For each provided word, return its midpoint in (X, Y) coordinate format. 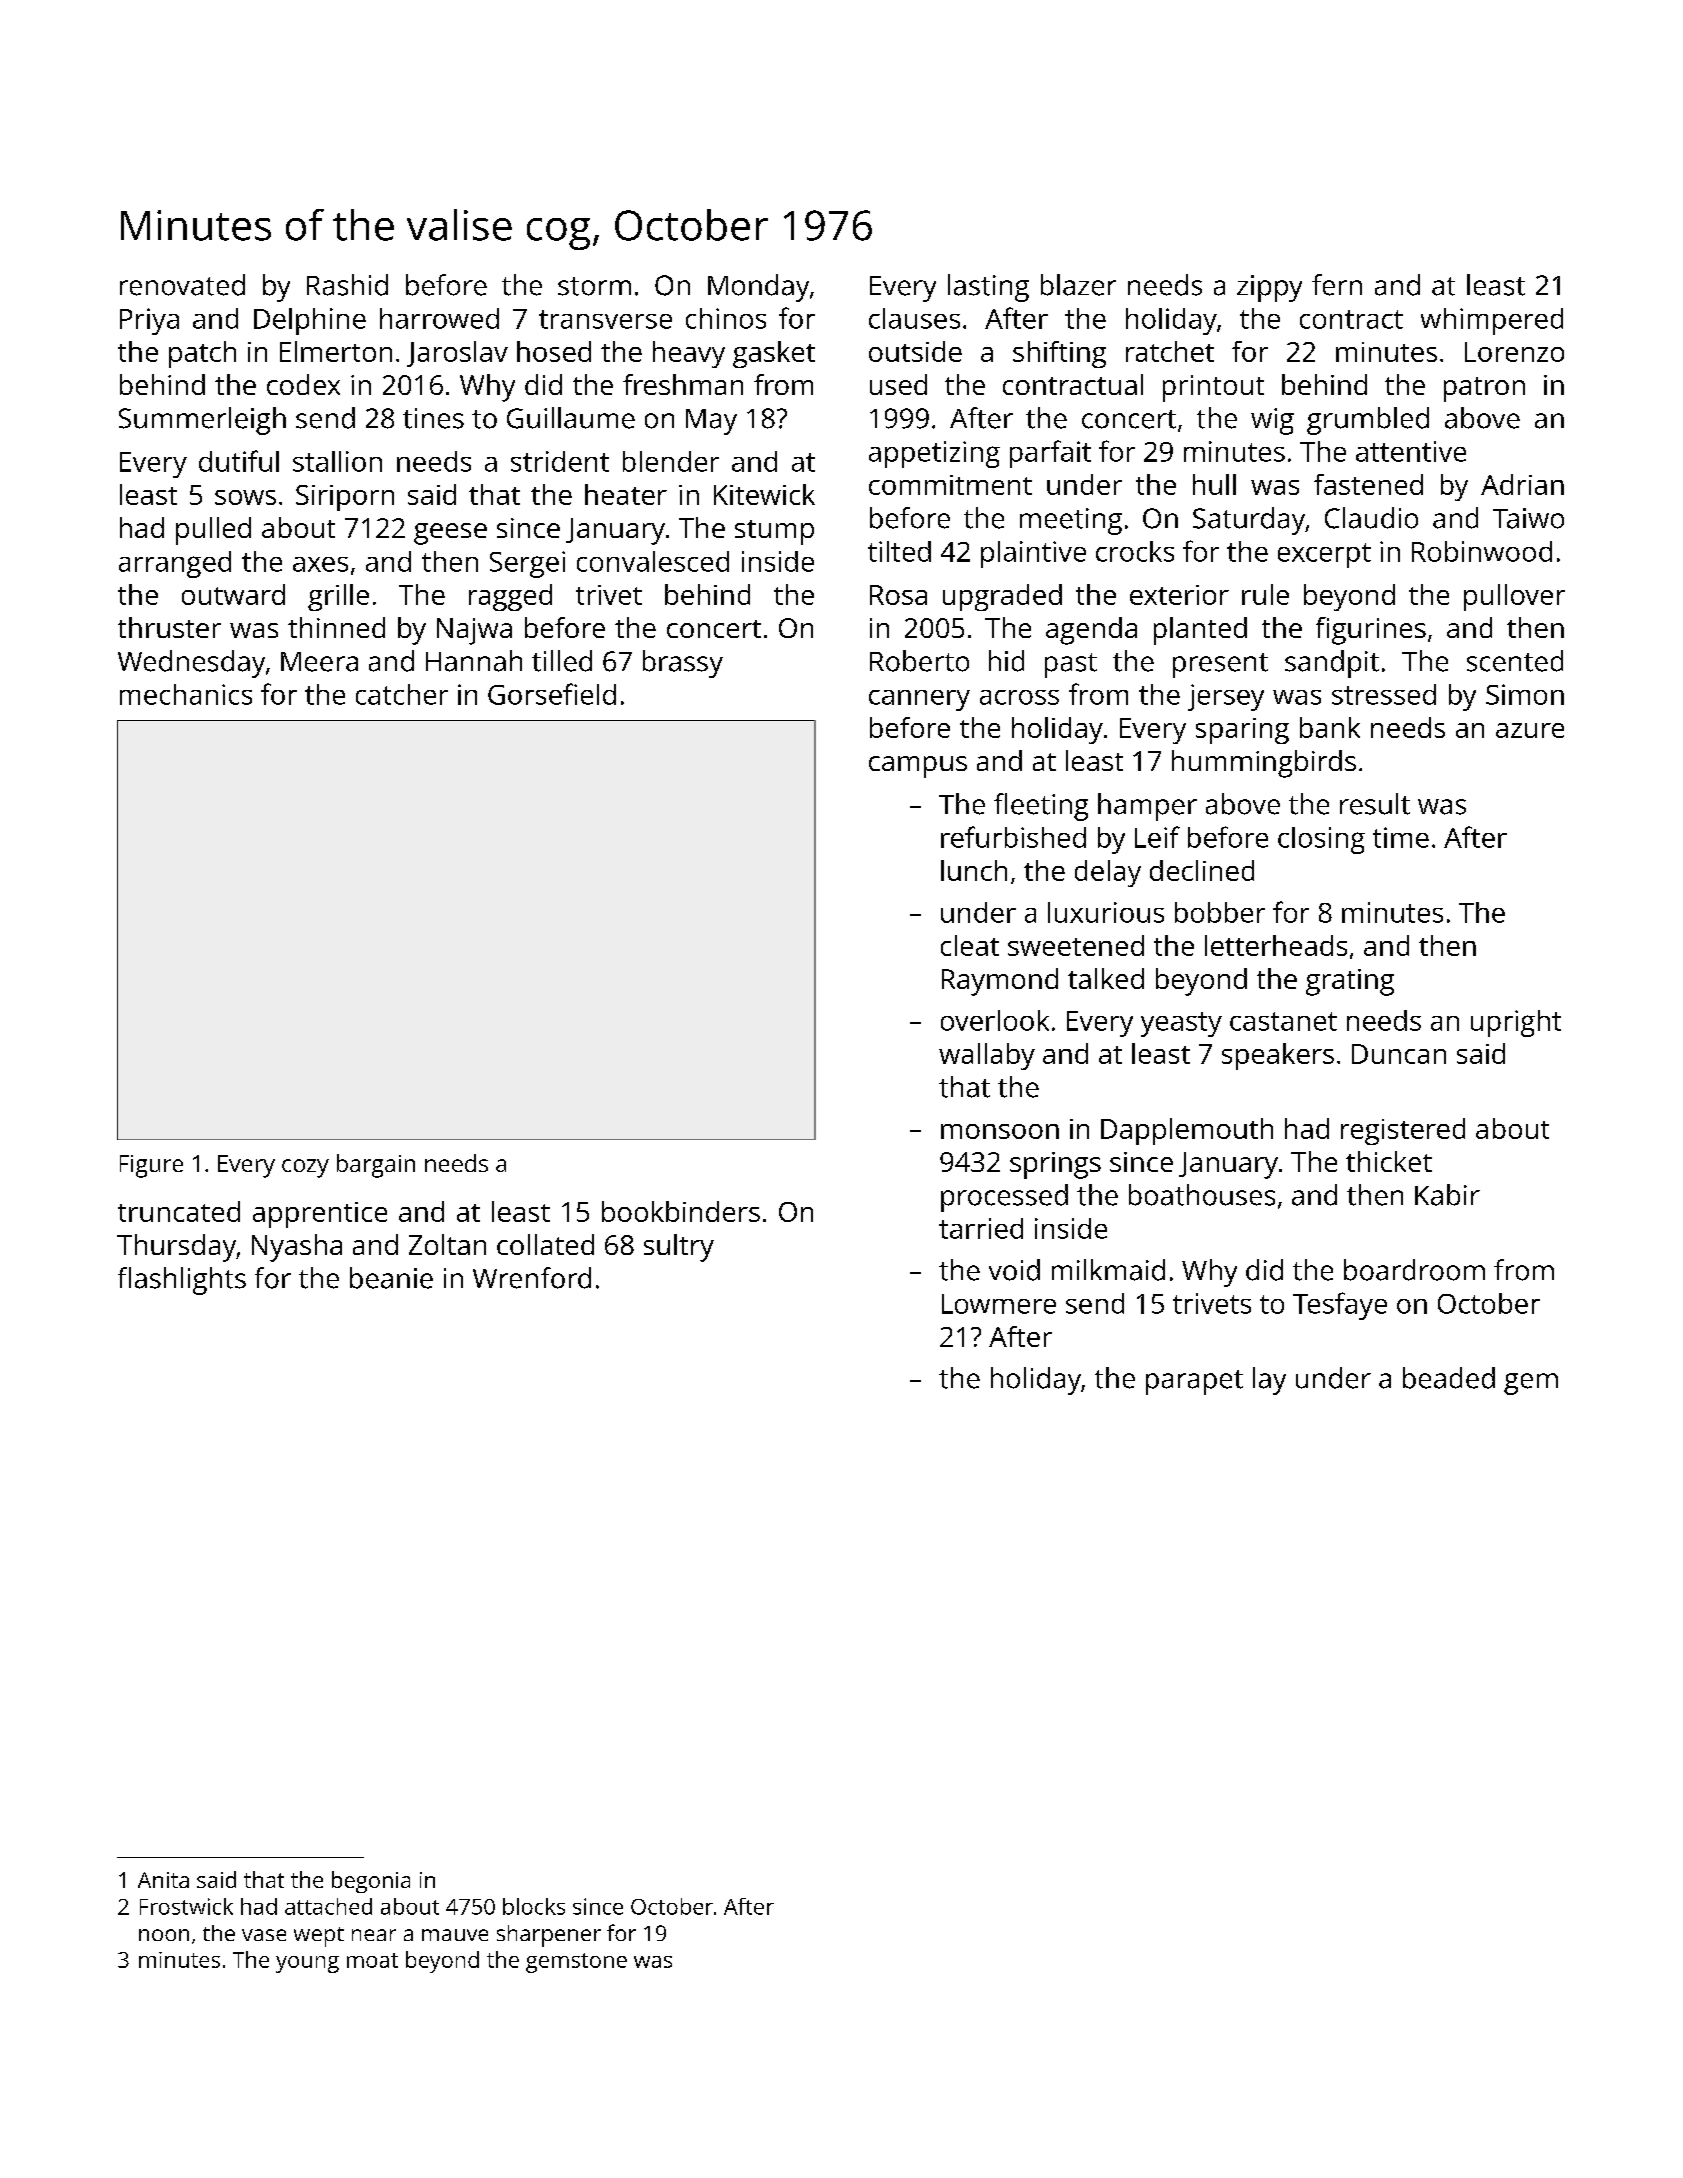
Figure (151, 1166)
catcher (402, 694)
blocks (534, 1906)
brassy (683, 664)
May (711, 422)
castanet (1283, 1021)
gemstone (576, 1963)
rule (1265, 594)
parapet (1194, 1382)
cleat (970, 945)
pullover (1514, 597)
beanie (391, 1278)
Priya (149, 321)
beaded (1449, 1378)
